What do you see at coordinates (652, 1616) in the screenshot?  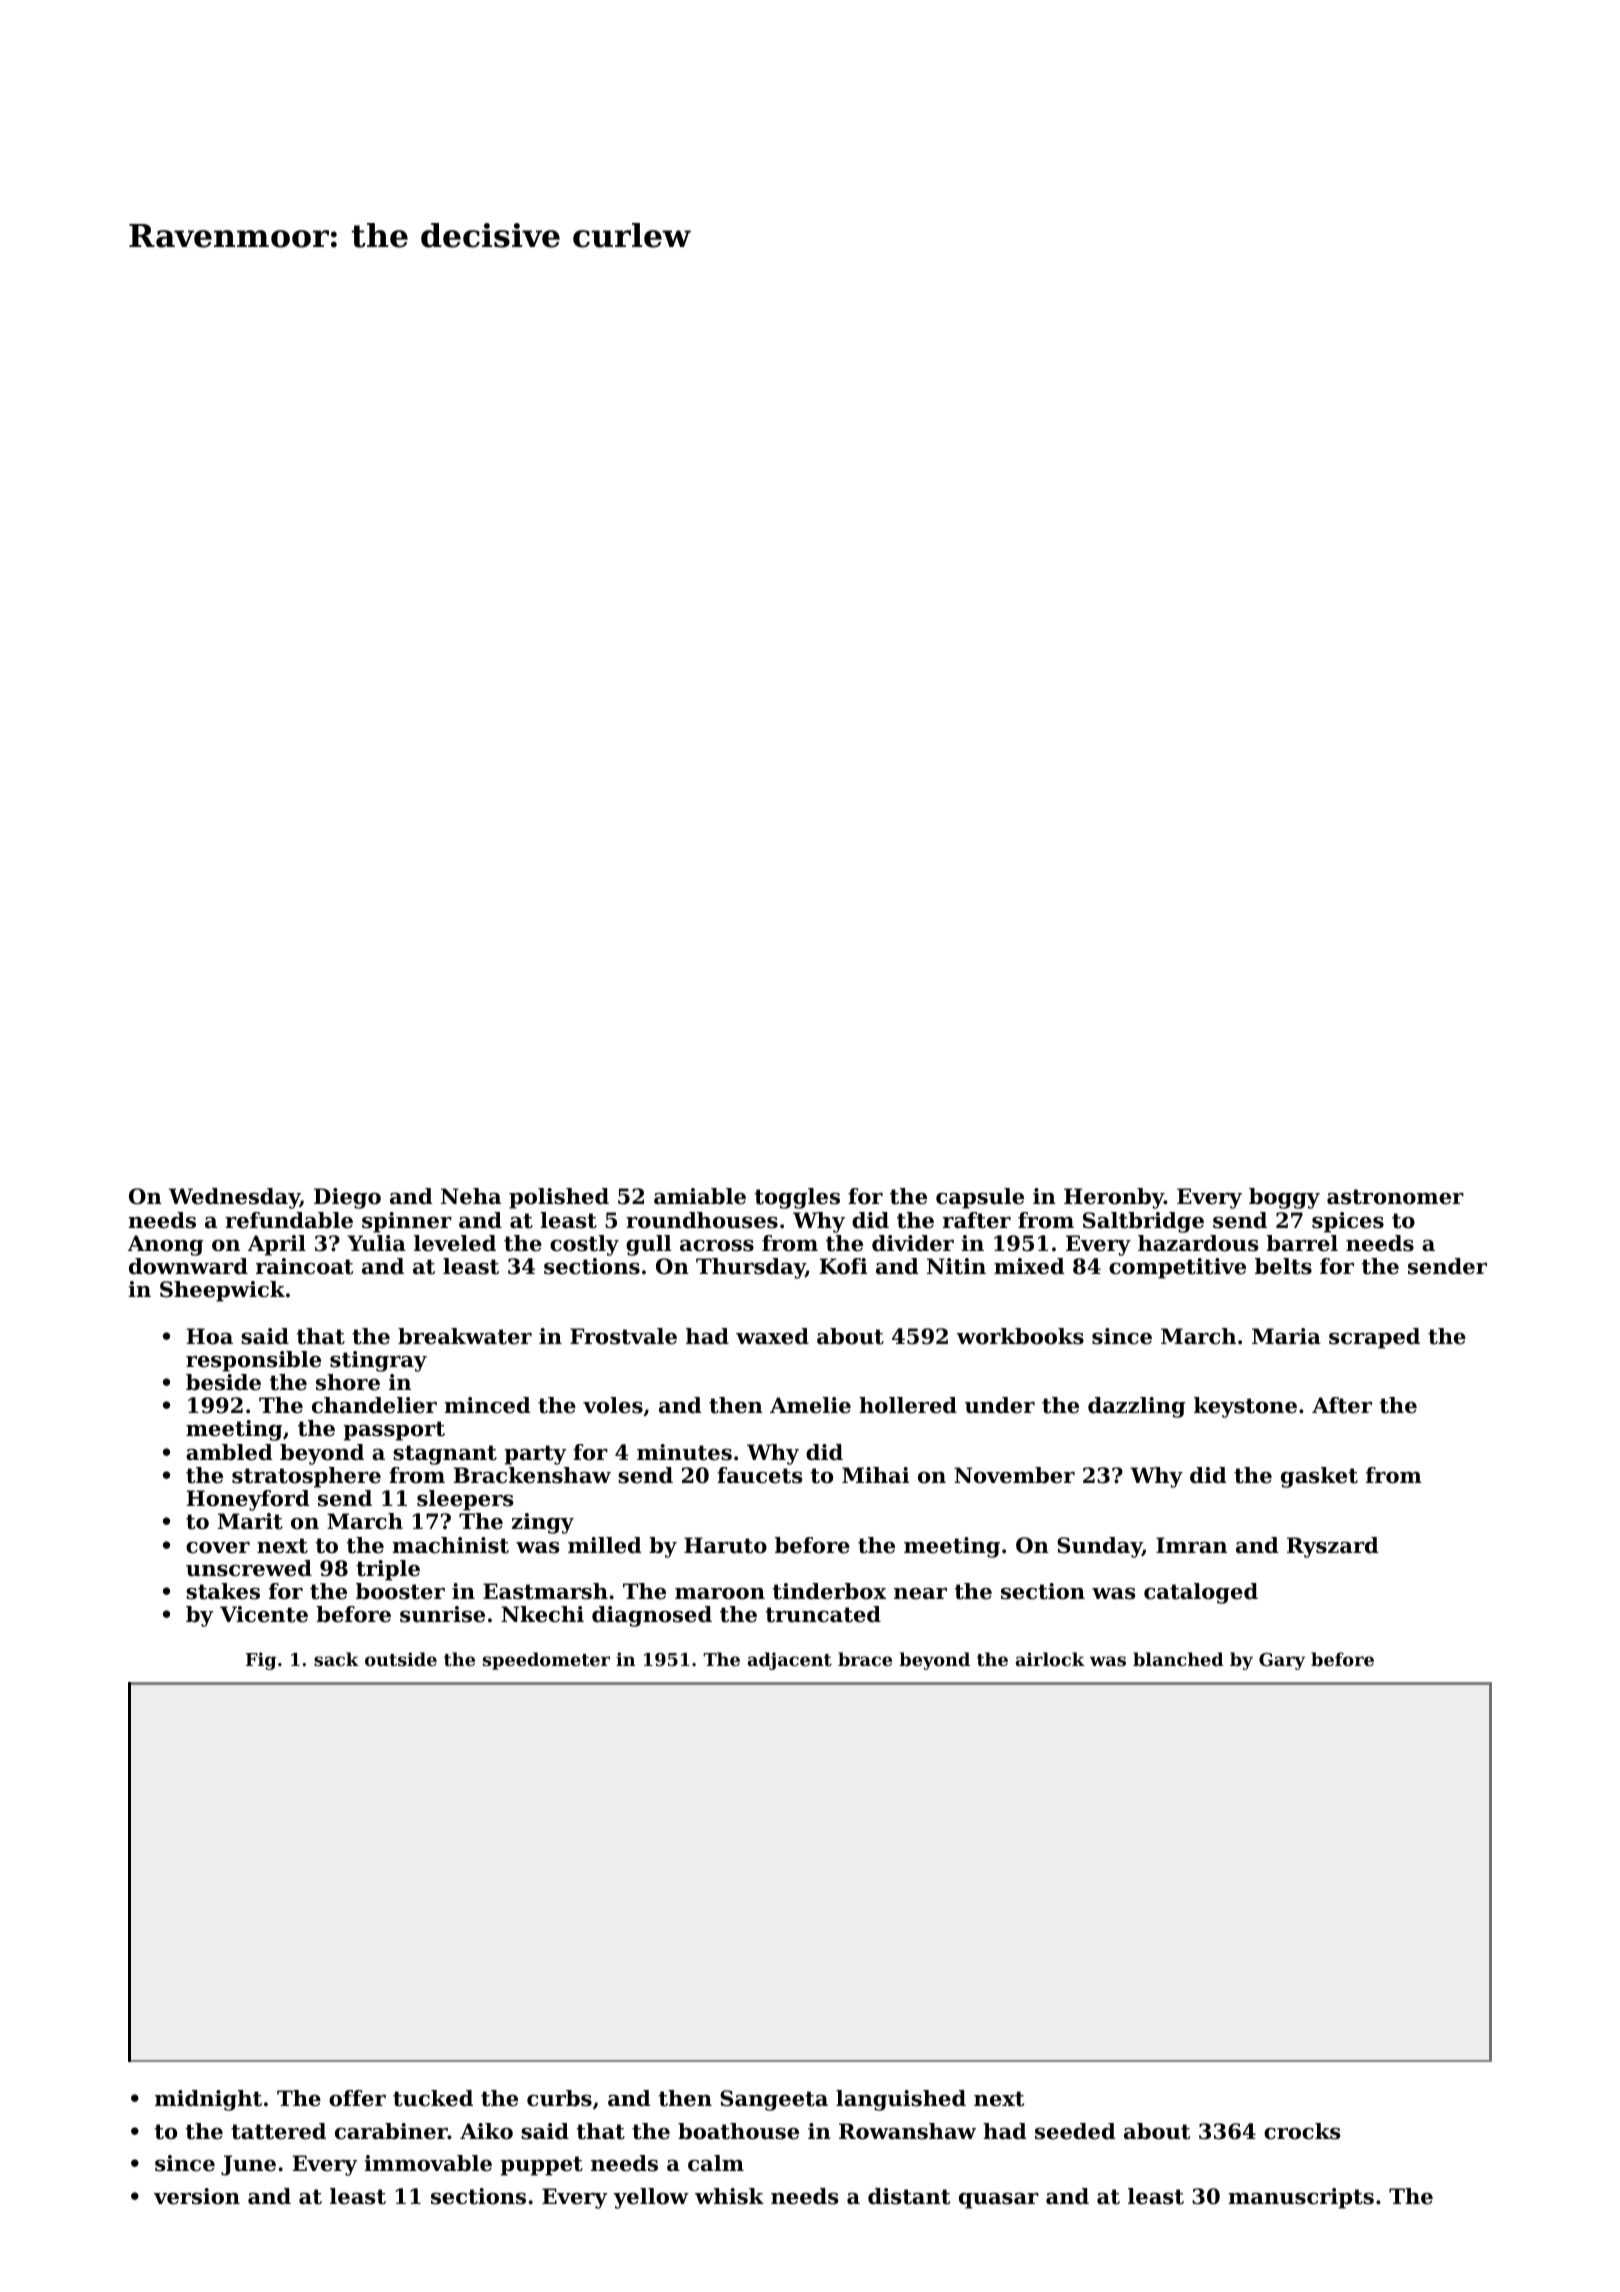 I see `diagnosed` at bounding box center [652, 1616].
